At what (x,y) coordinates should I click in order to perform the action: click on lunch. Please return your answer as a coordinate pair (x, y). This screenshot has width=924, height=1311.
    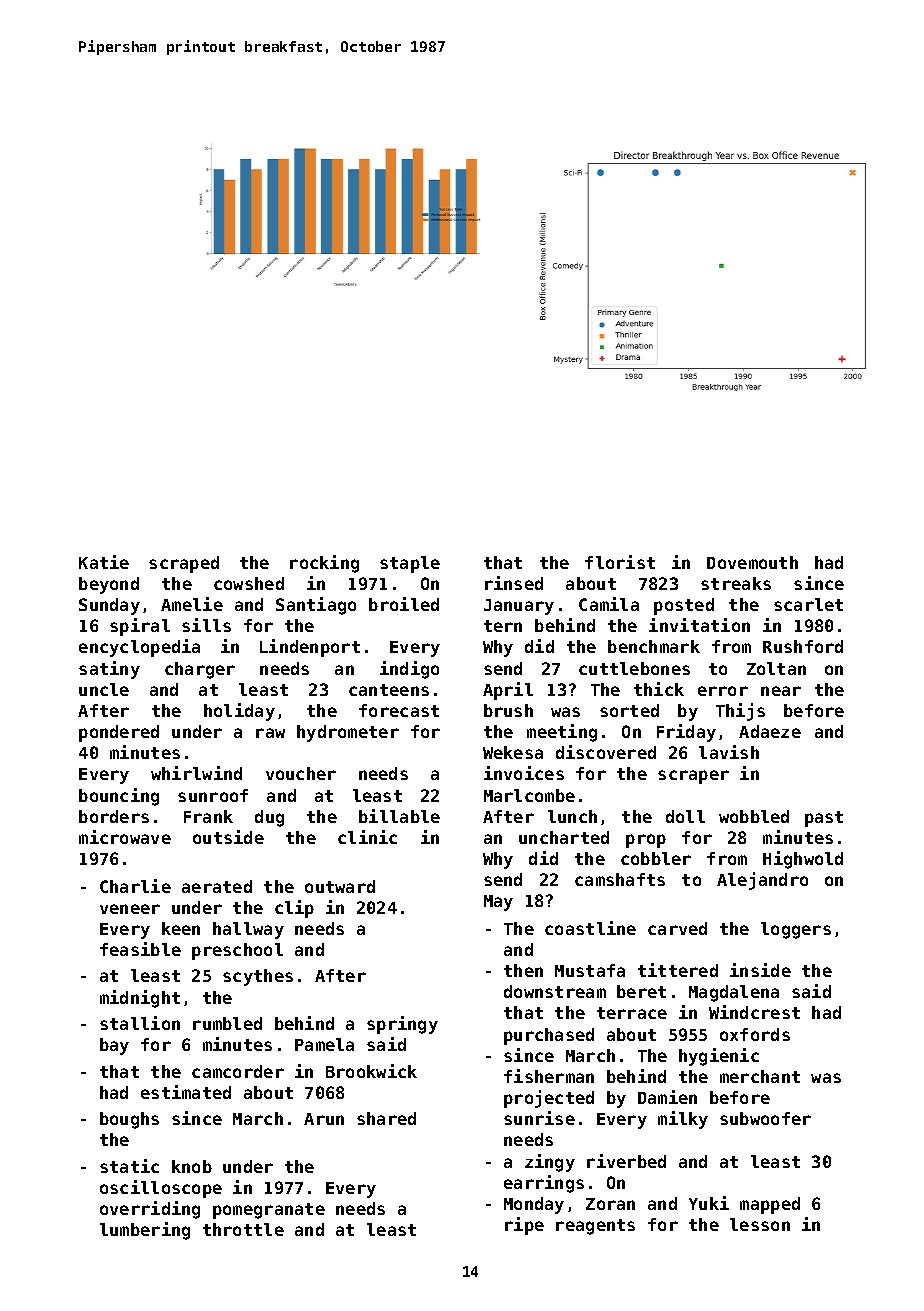
    Looking at the image, I should click on (572, 816).
